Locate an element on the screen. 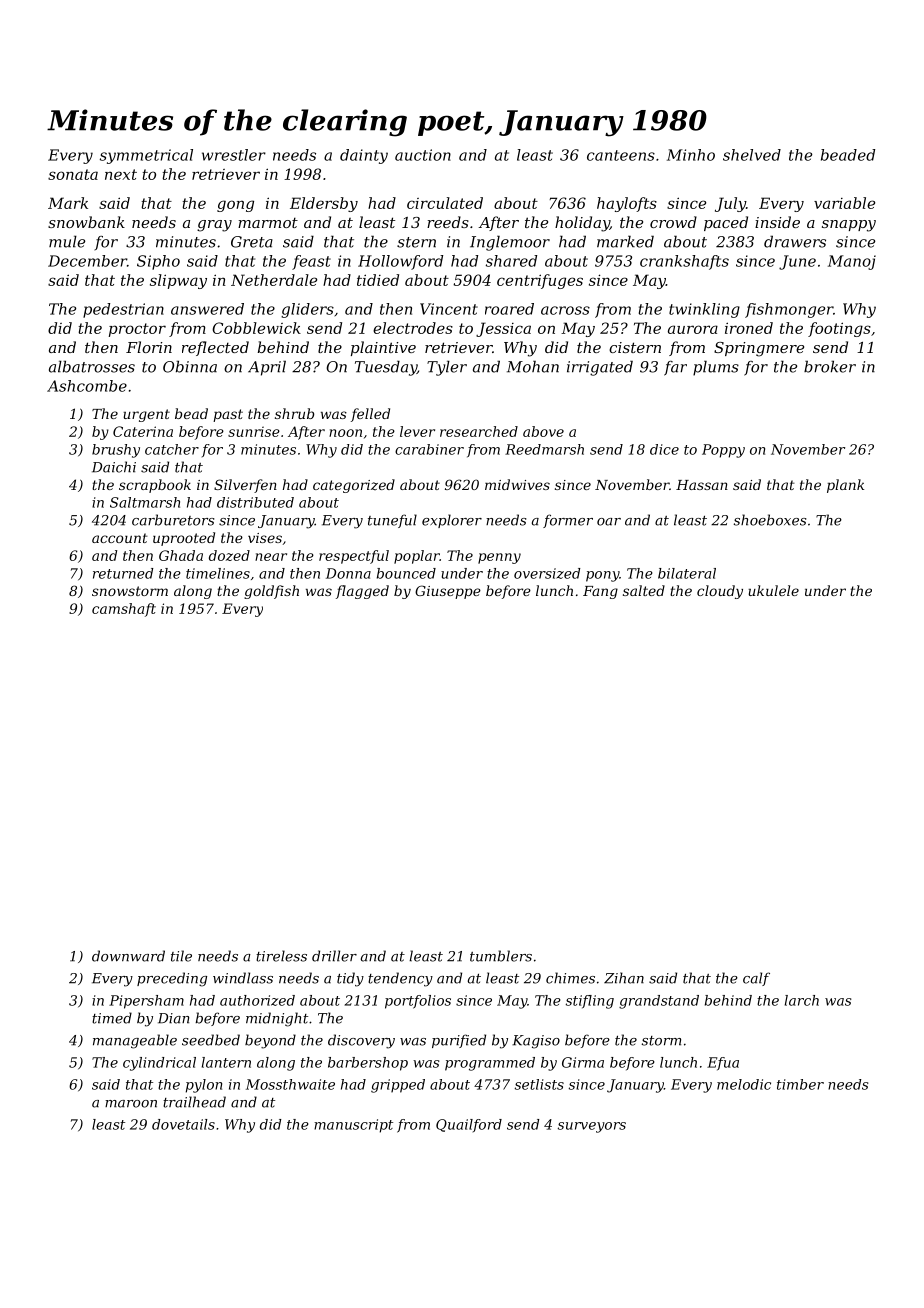  ukulele is located at coordinates (773, 590).
